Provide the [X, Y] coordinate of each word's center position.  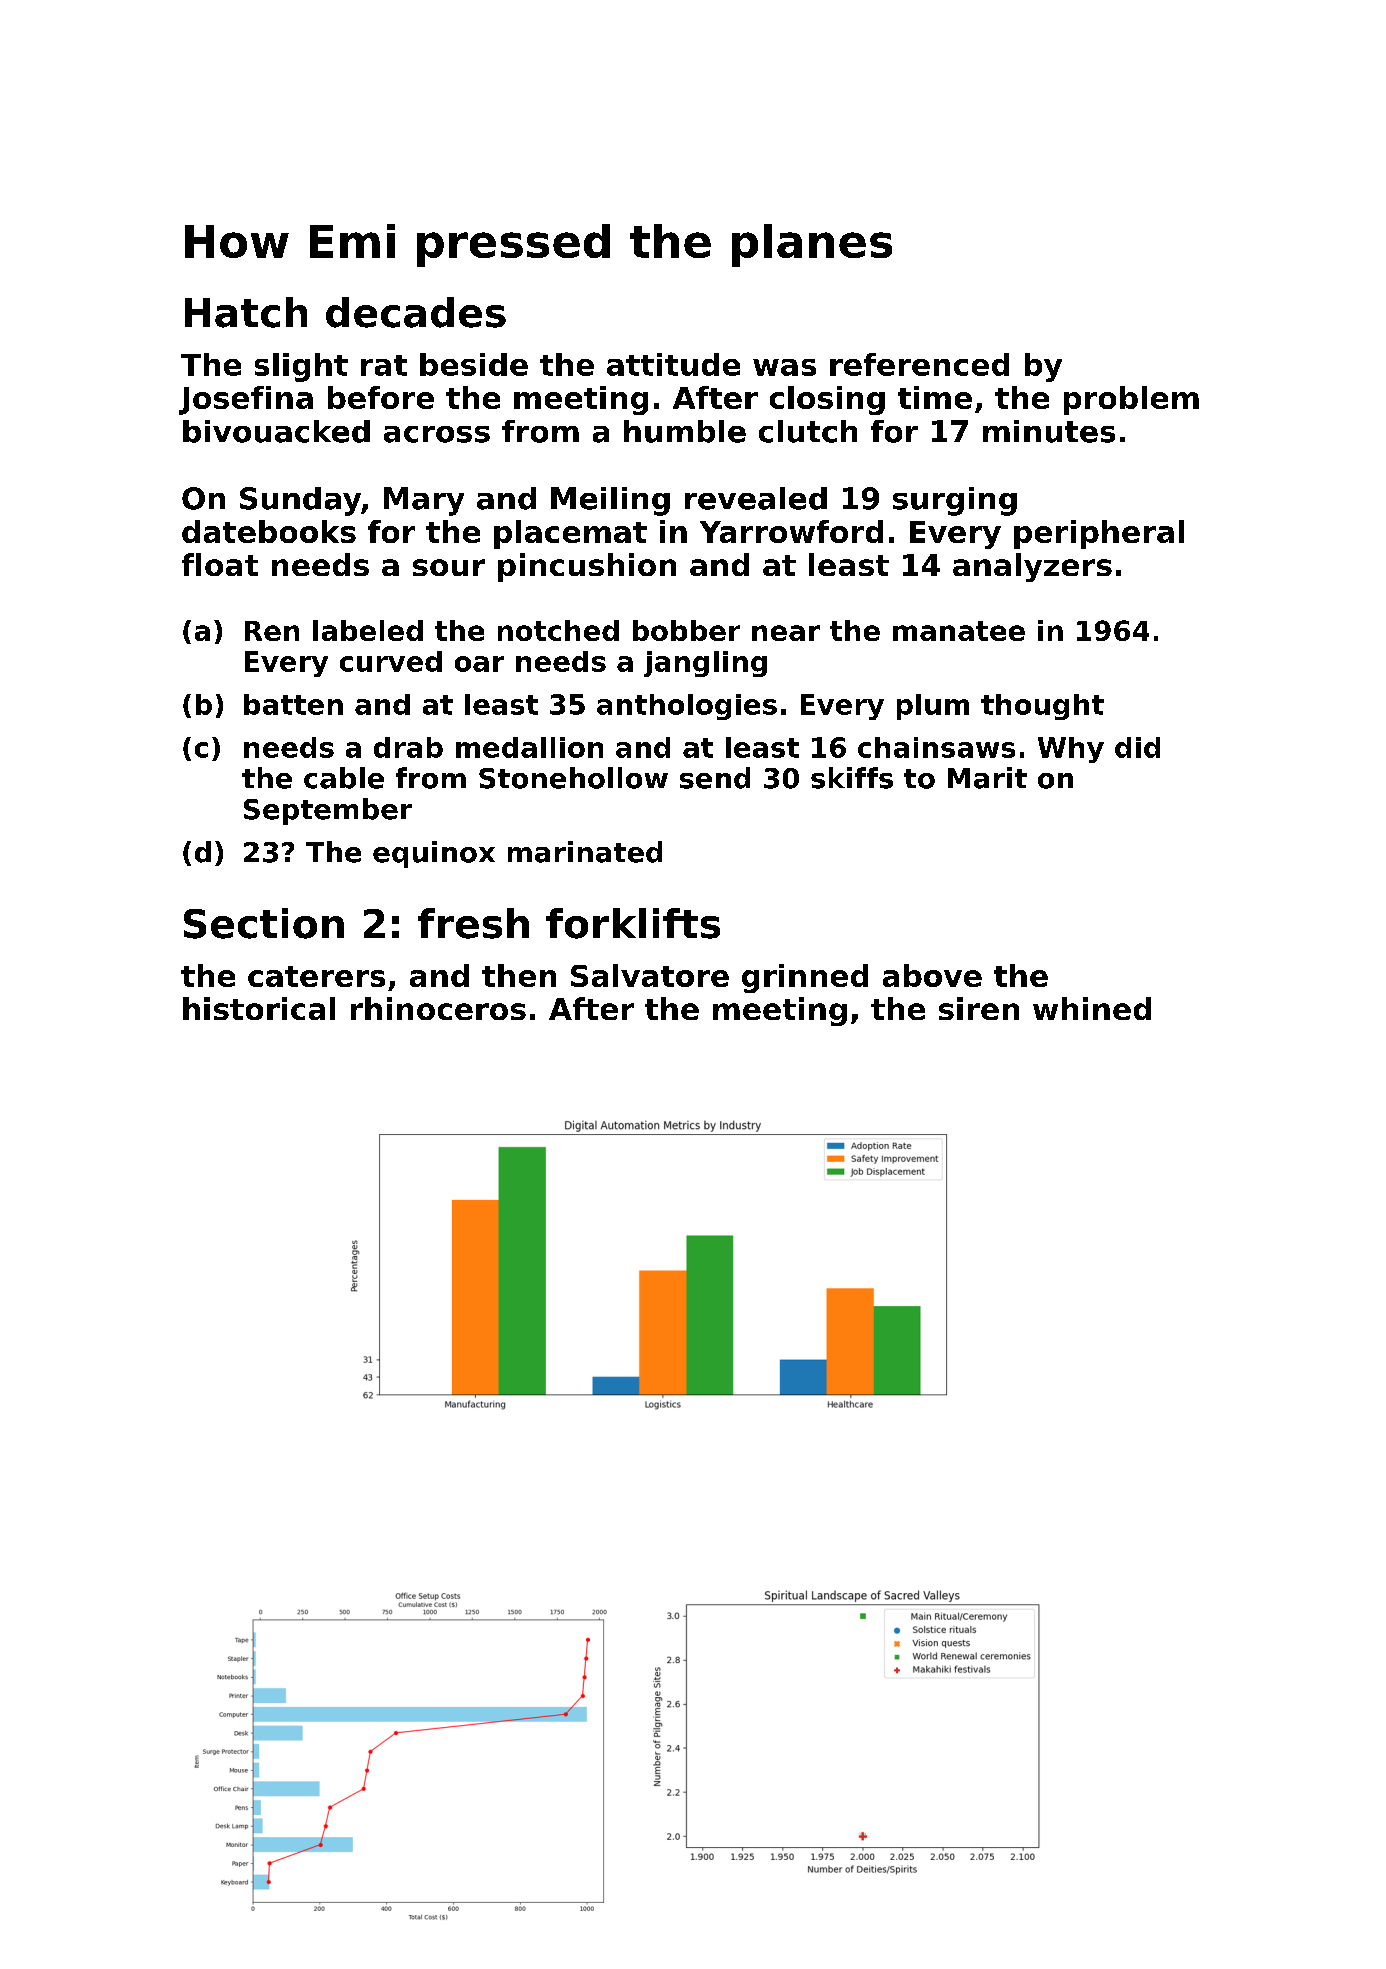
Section [264, 923]
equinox [434, 854]
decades [416, 312]
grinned [805, 978]
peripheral [1099, 534]
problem [1131, 400]
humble [685, 431]
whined [1092, 1008]
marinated [585, 852]
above [932, 975]
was [784, 367]
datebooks [269, 531]
